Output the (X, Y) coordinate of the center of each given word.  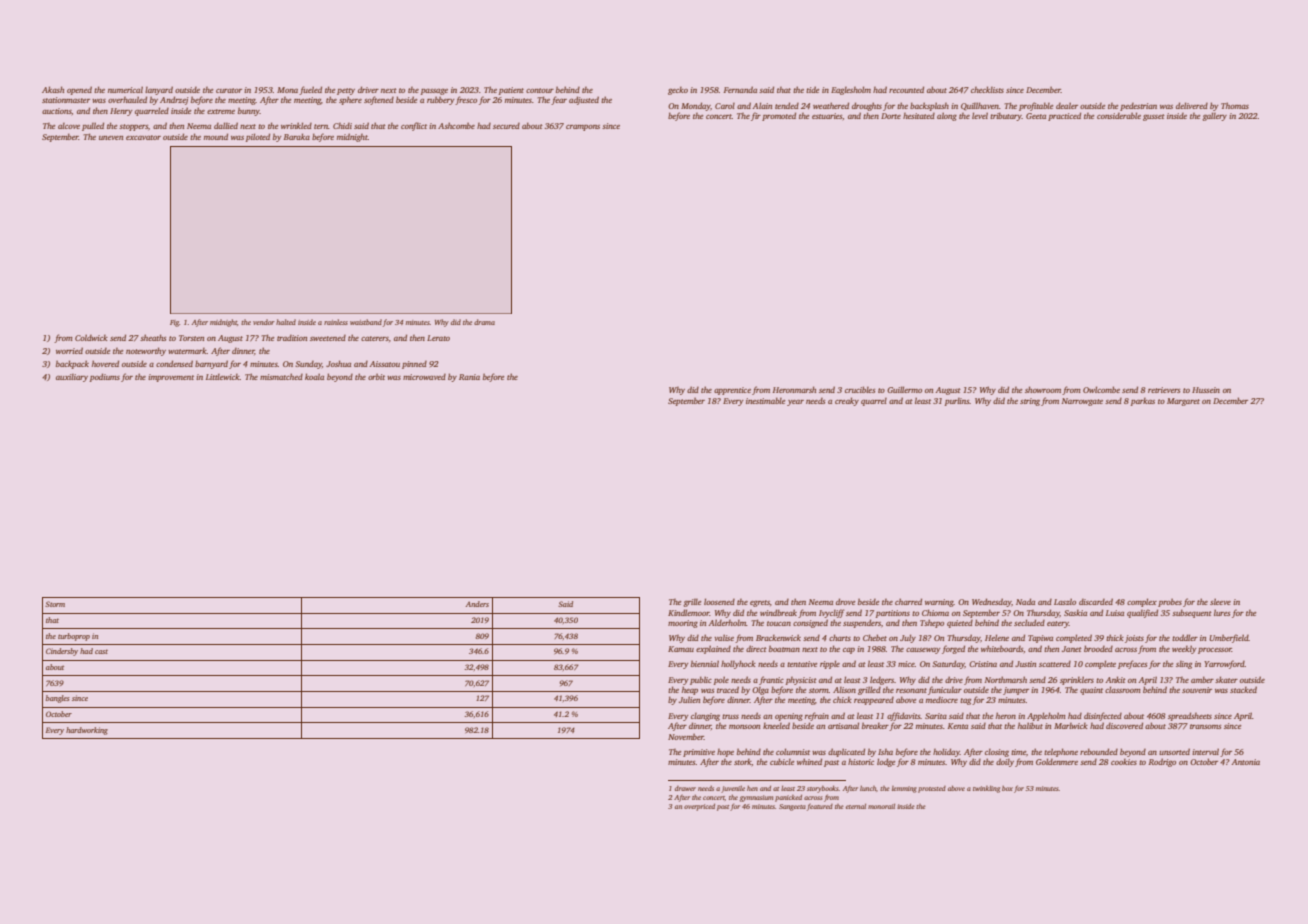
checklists (987, 89)
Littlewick (223, 377)
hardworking (87, 731)
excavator (143, 137)
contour (540, 90)
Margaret (1183, 402)
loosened (719, 601)
